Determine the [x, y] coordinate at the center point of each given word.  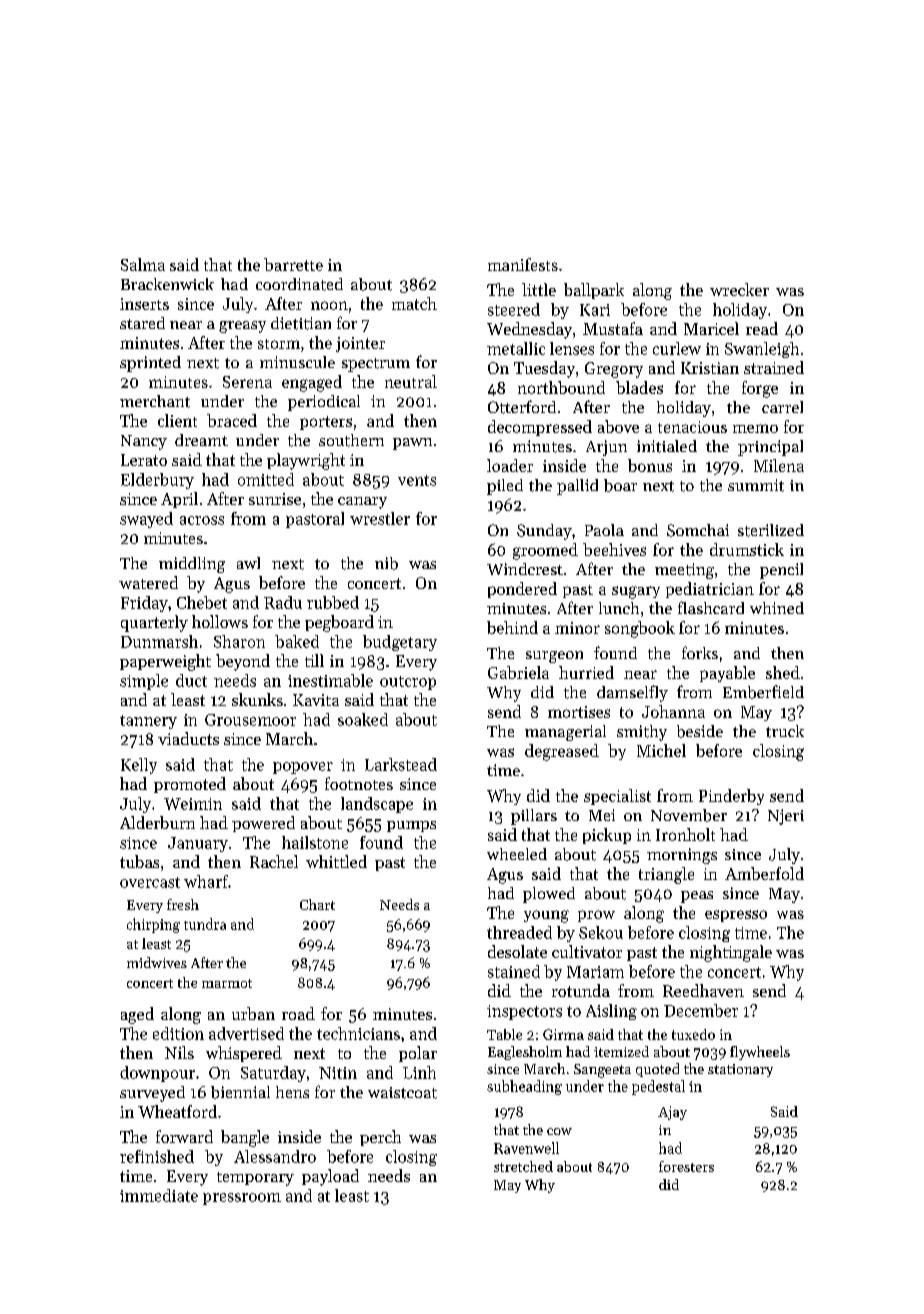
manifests [523, 264]
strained [774, 367]
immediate [159, 1195]
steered [514, 309]
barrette [293, 264]
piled [505, 487]
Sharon [239, 641]
